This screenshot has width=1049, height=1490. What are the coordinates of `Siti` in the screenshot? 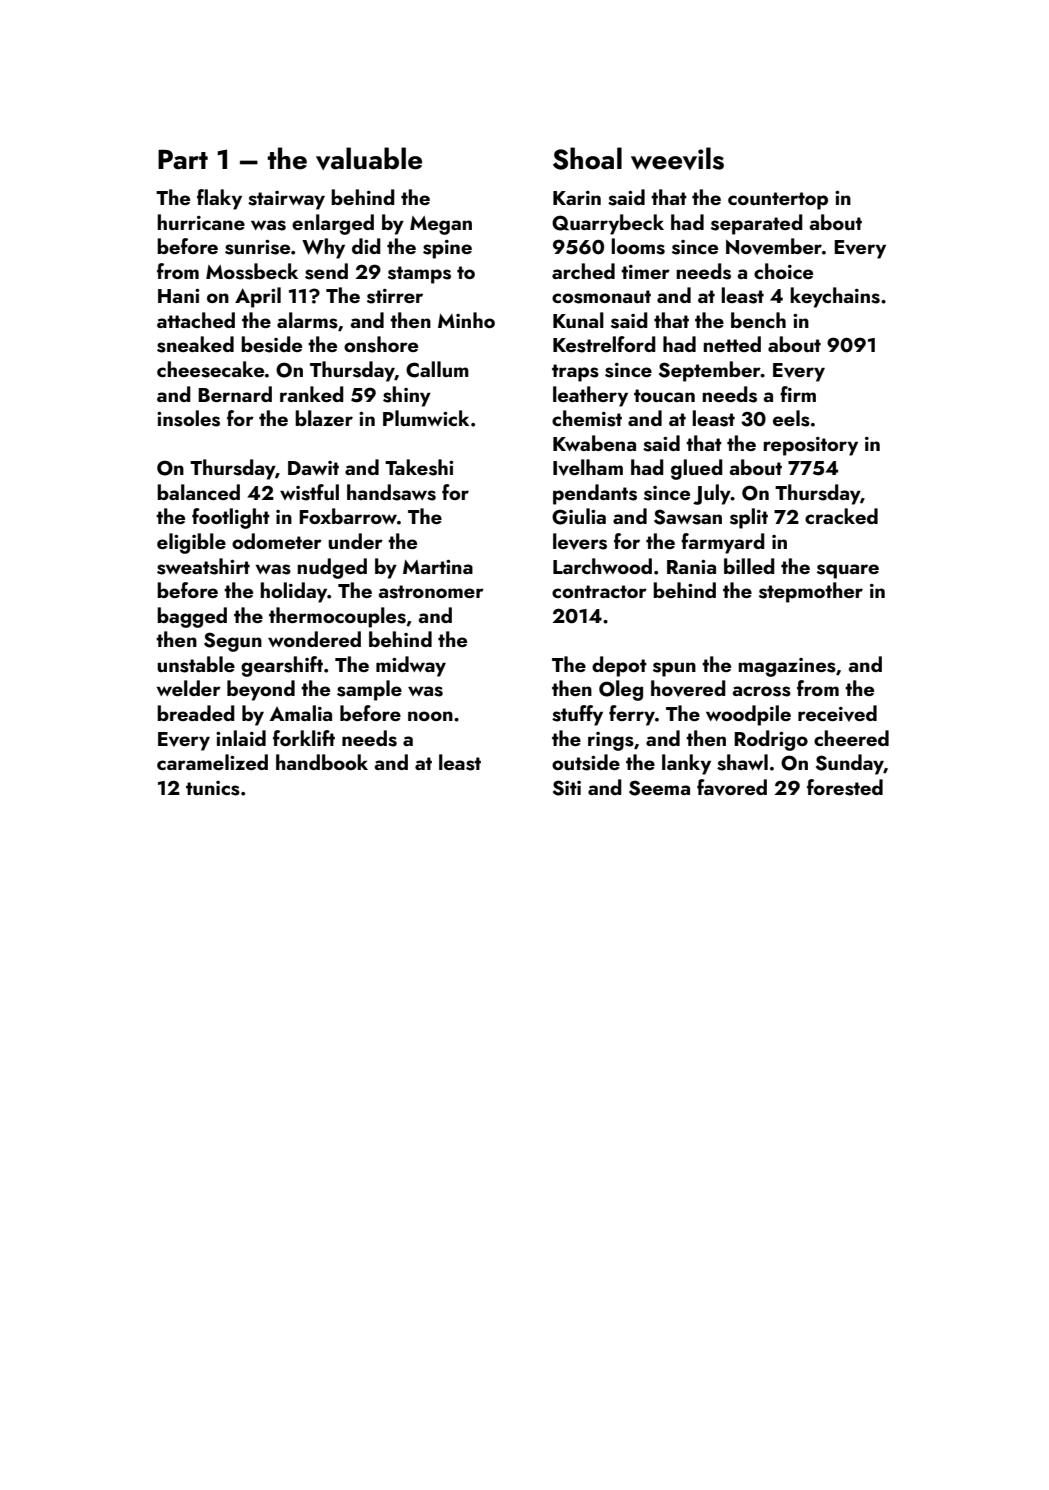 It's located at (567, 788).
